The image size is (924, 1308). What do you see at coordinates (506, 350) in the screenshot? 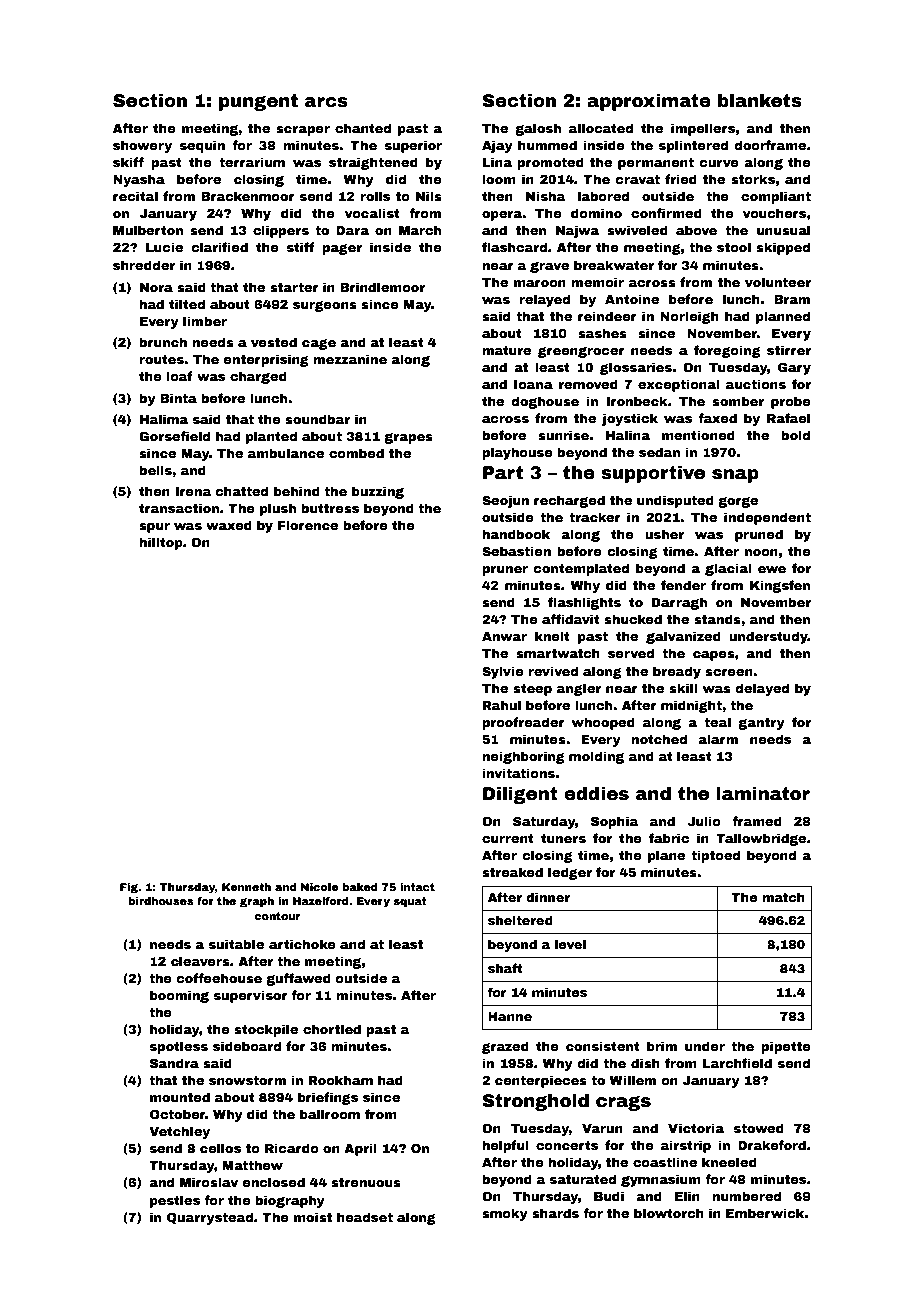
I see `mature` at bounding box center [506, 350].
